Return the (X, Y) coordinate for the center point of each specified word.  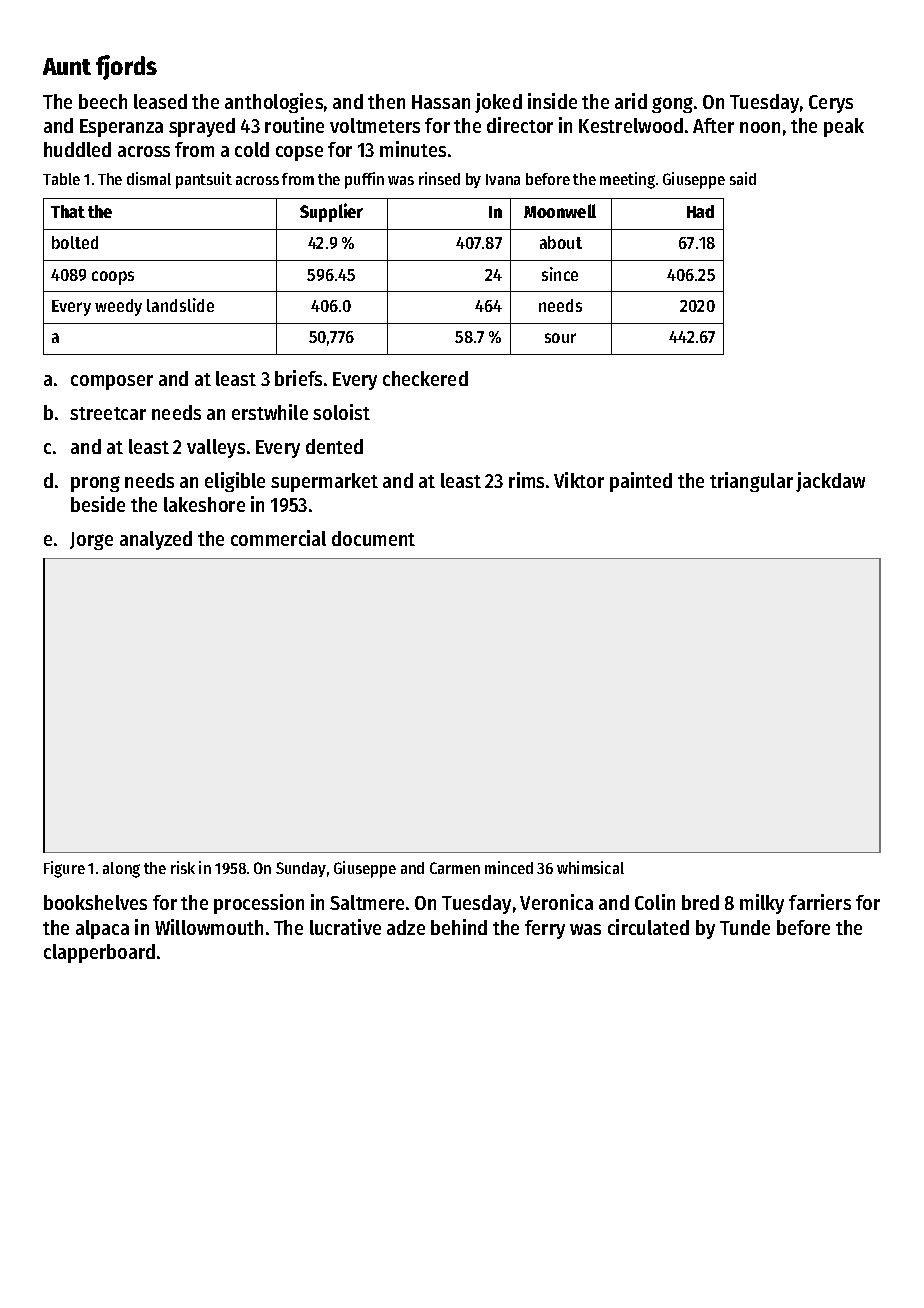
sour (560, 338)
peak (844, 127)
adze (406, 927)
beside (98, 504)
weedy (118, 307)
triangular (751, 482)
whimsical (590, 867)
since (560, 274)
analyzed (156, 540)
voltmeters (375, 125)
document (373, 538)
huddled (77, 149)
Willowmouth (209, 927)
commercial (278, 538)
